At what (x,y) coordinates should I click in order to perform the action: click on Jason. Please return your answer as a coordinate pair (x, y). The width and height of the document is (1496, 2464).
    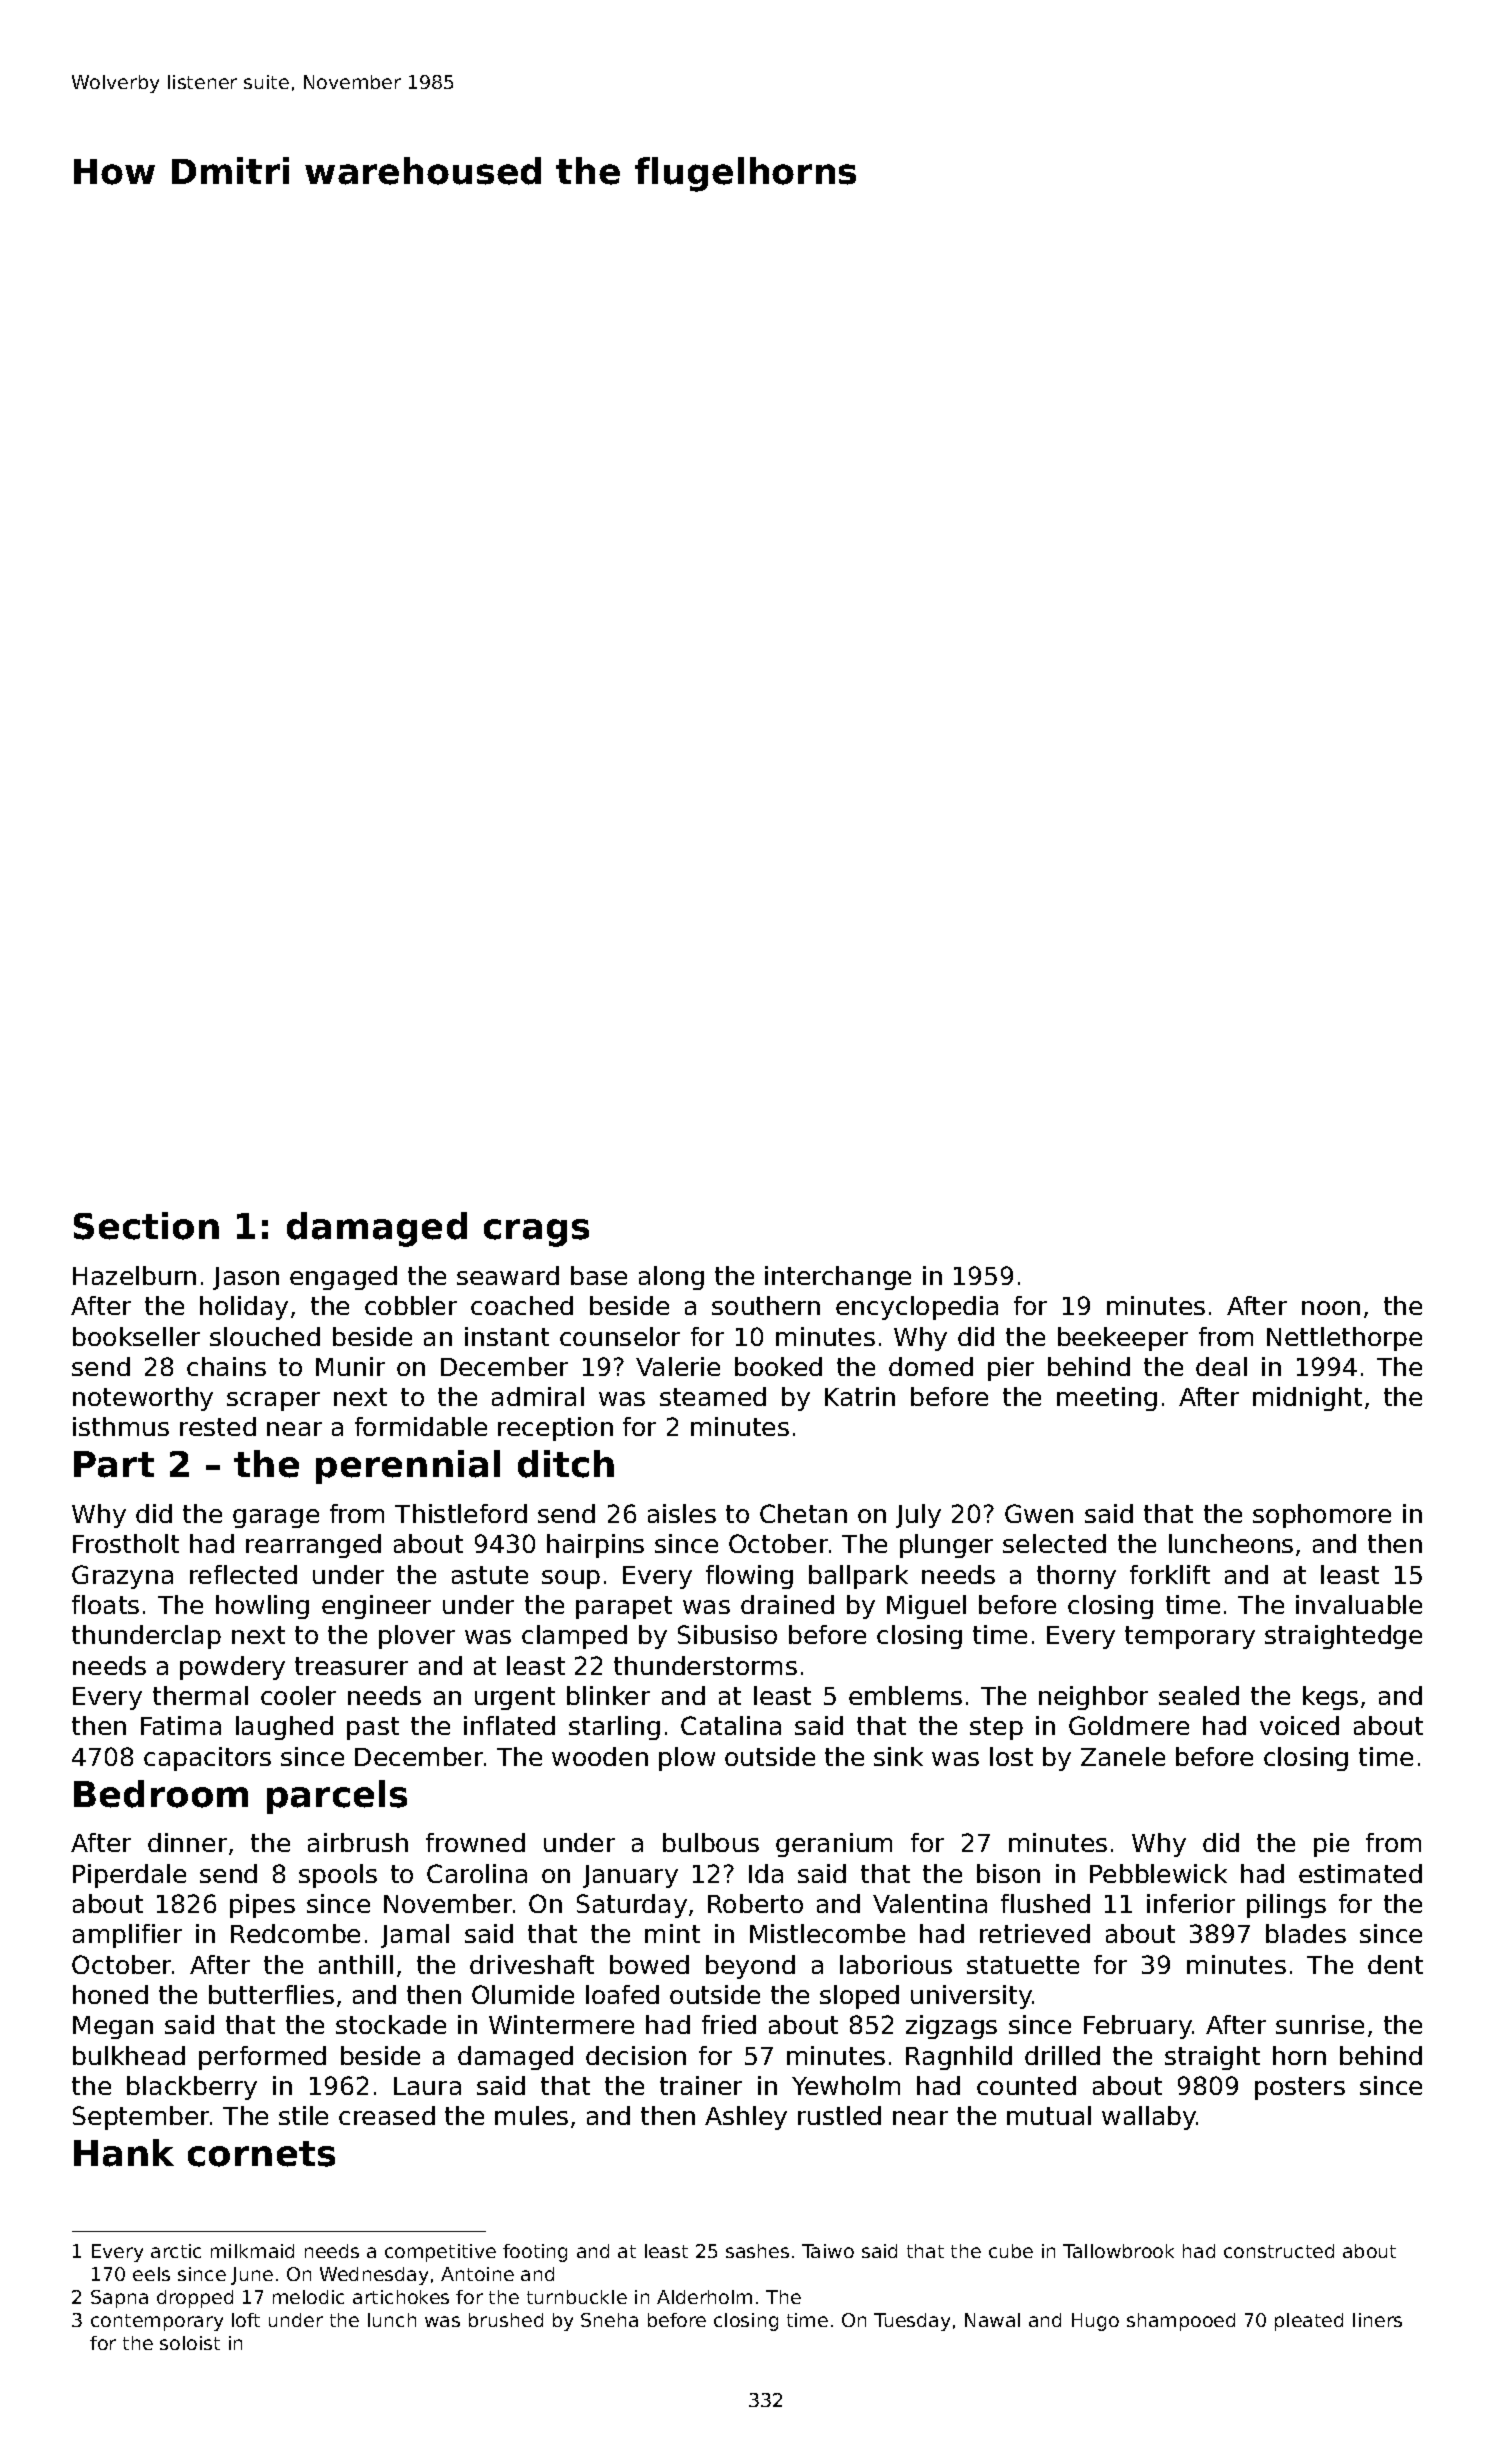
    Looking at the image, I should click on (246, 1278).
